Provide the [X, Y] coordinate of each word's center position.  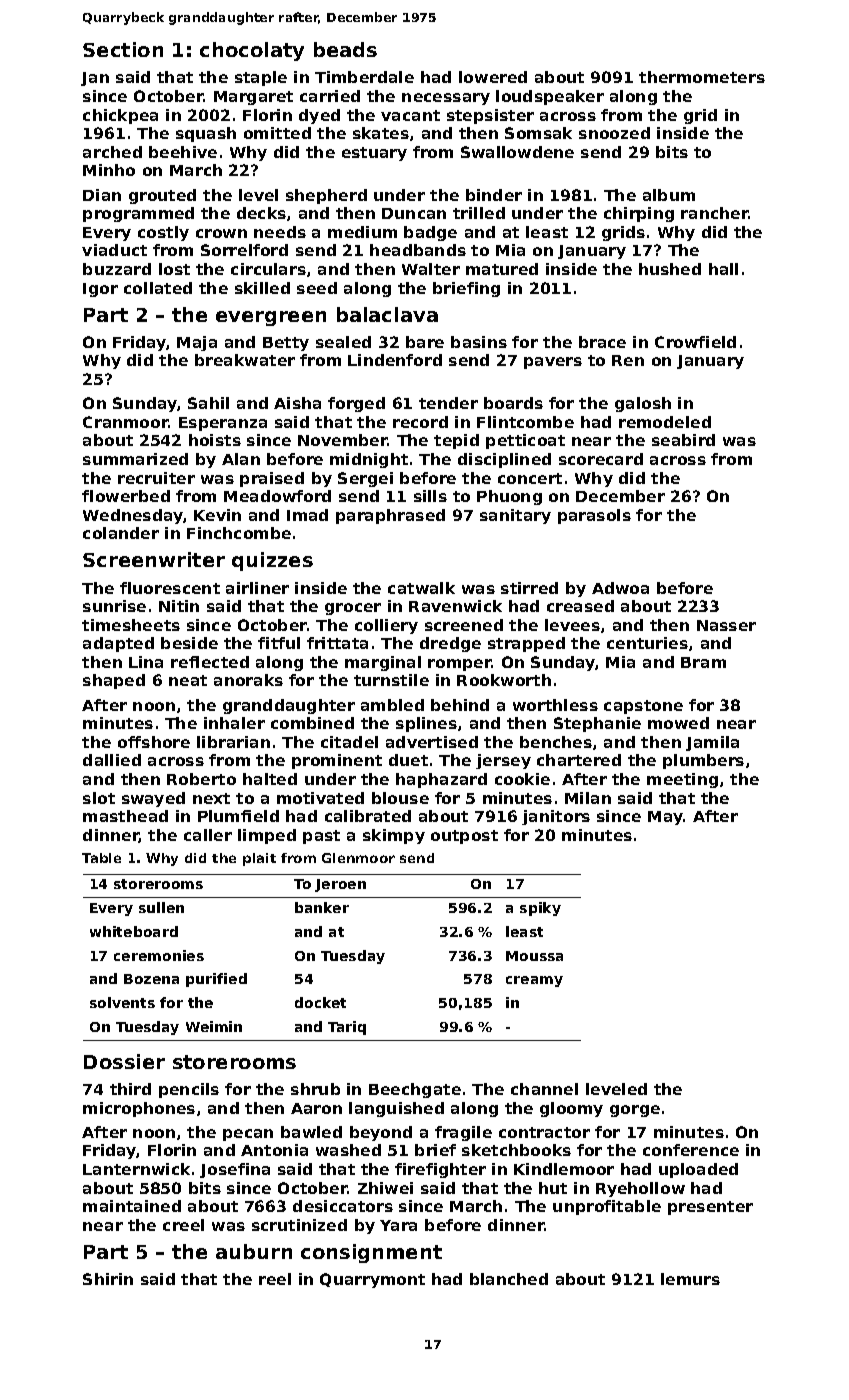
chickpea [120, 116]
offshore [154, 742]
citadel [349, 742]
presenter [710, 1208]
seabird [683, 440]
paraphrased [390, 516]
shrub [315, 1089]
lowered [493, 77]
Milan [588, 798]
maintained [132, 1206]
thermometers [702, 77]
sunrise [114, 606]
